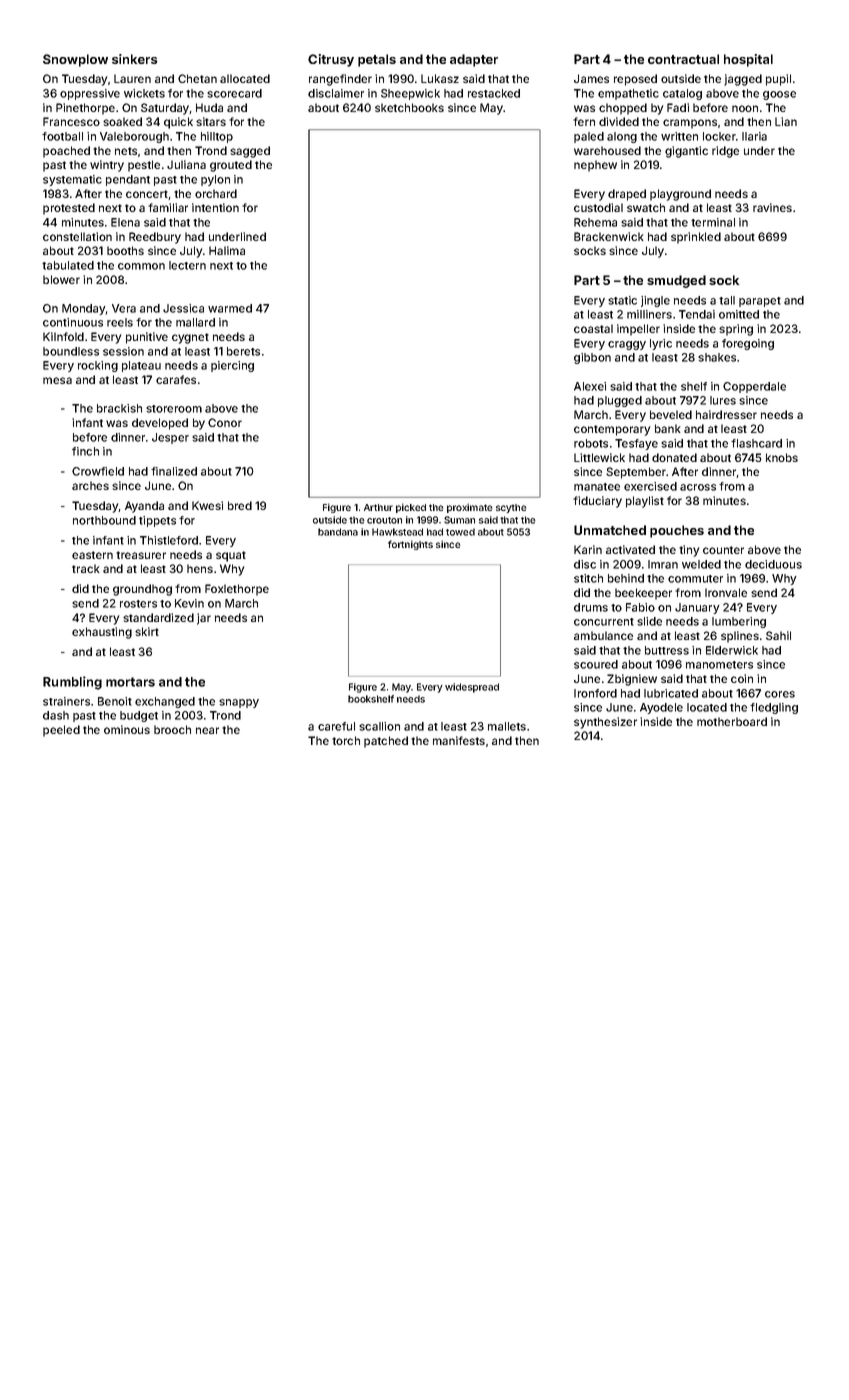 The image size is (849, 1400). Describe the element at coordinates (230, 308) in the document. I see `warmed` at that location.
